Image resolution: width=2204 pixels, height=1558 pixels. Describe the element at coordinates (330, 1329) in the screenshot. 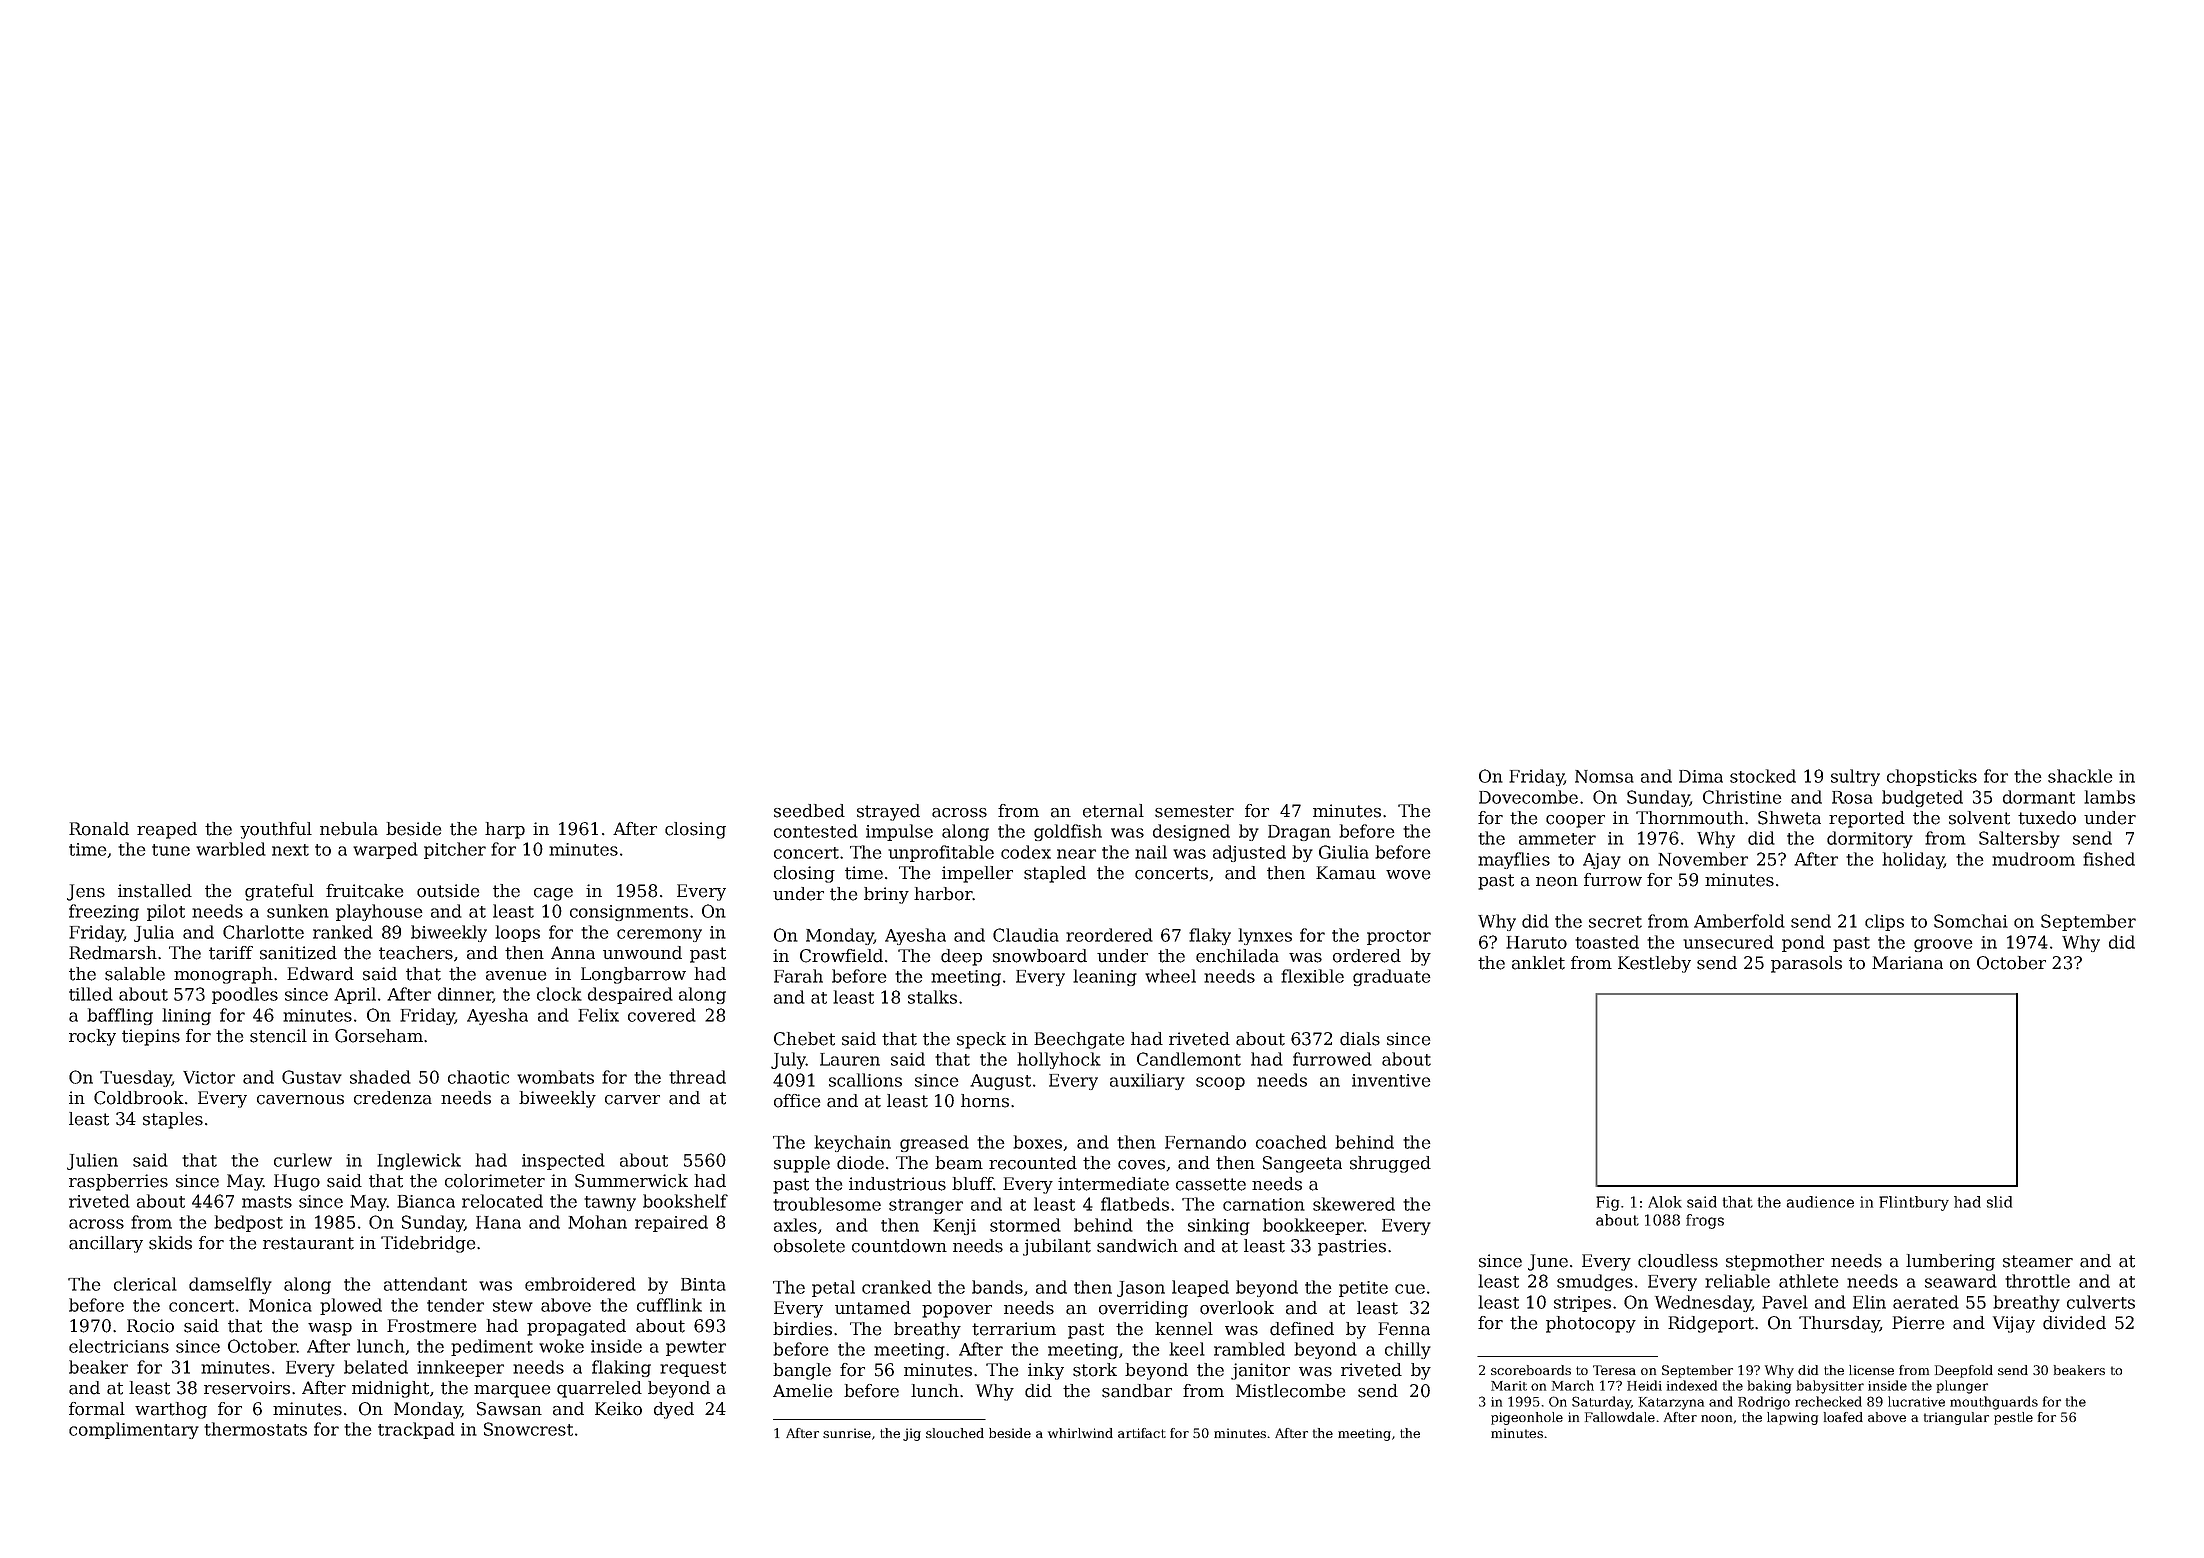

I see `wasp` at that location.
